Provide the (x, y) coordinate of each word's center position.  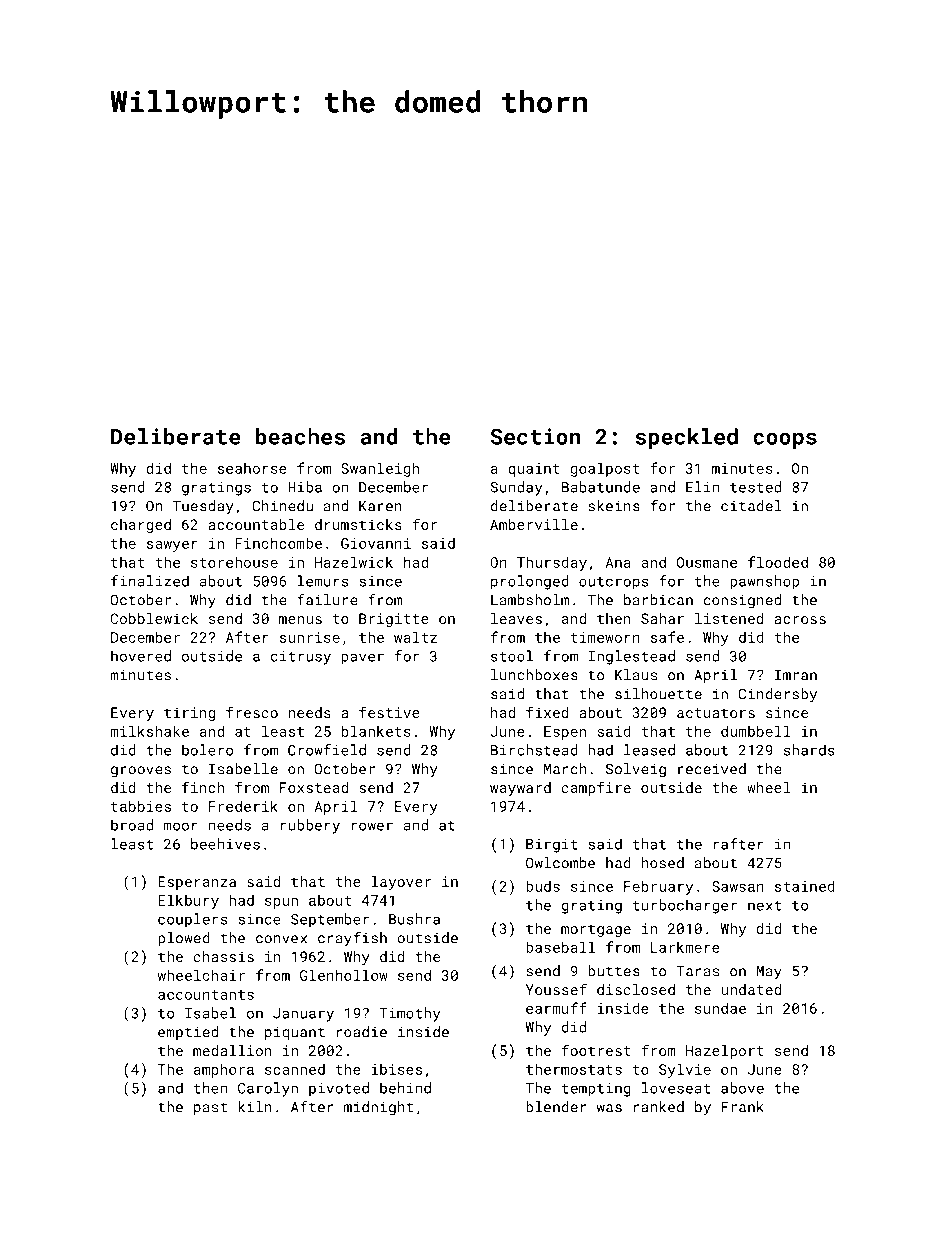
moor (181, 826)
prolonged (530, 582)
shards (809, 750)
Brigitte (394, 620)
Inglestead (631, 657)
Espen (565, 733)
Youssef (556, 989)
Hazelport (725, 1052)
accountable (256, 524)
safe (667, 637)
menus (300, 620)
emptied (188, 1033)
